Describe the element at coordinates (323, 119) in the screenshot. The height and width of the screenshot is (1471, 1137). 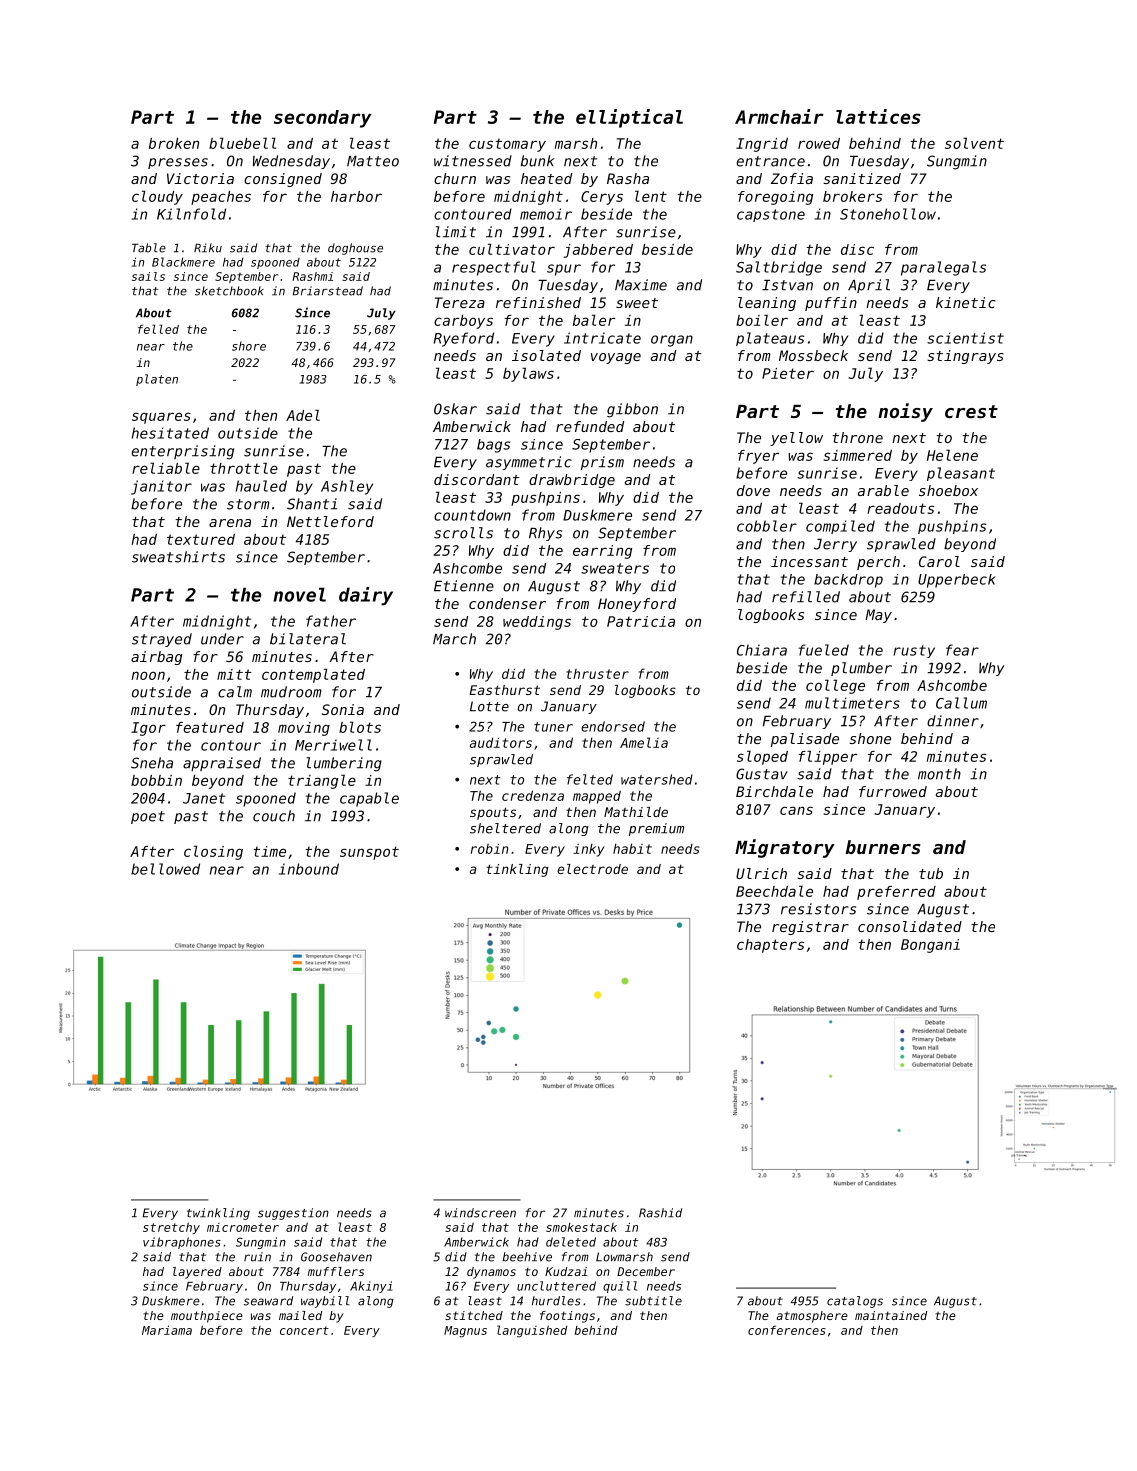
I see `secondary` at that location.
